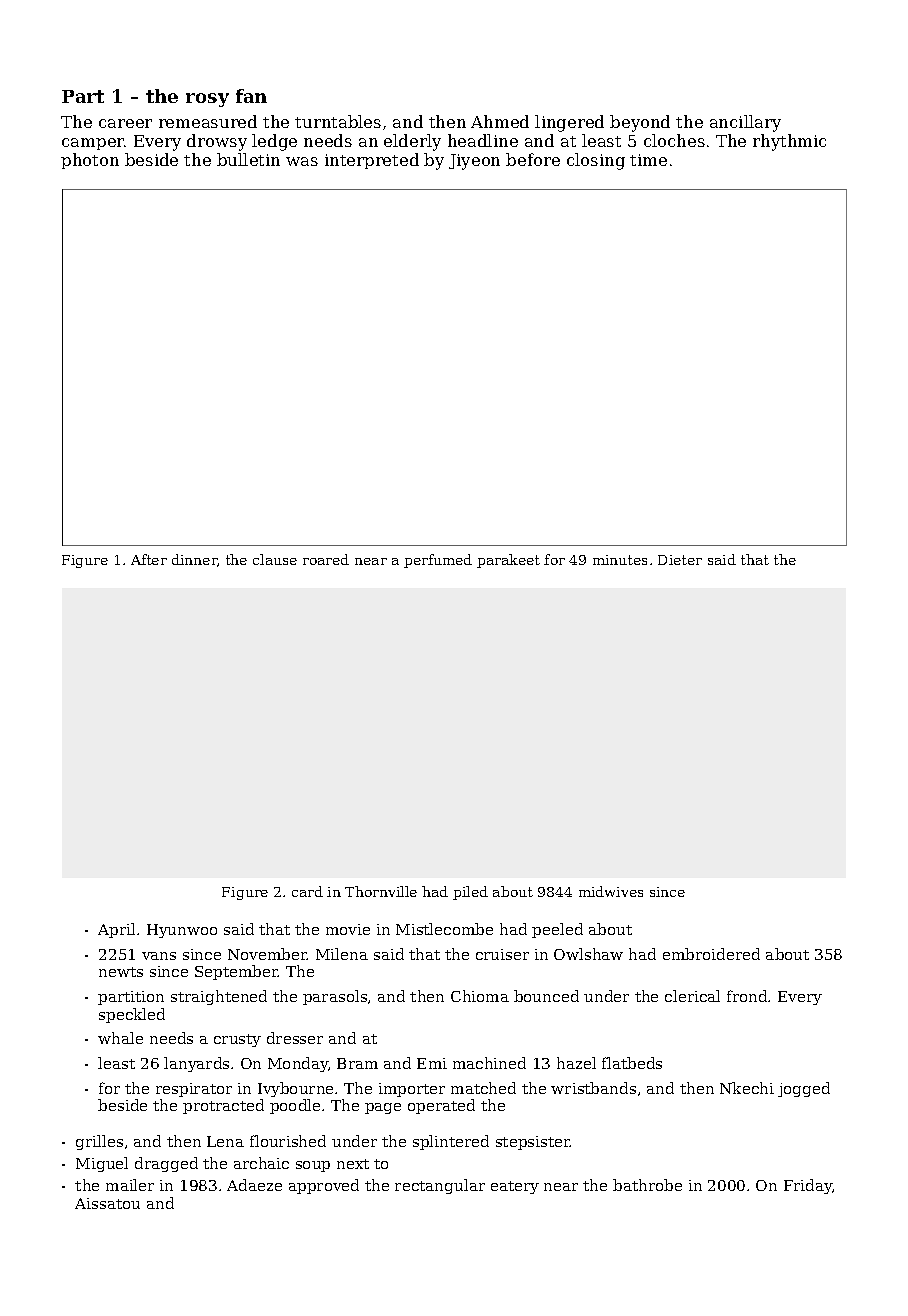 This page has width=908, height=1316. Describe the element at coordinates (99, 1142) in the page. I see `grilles` at that location.
